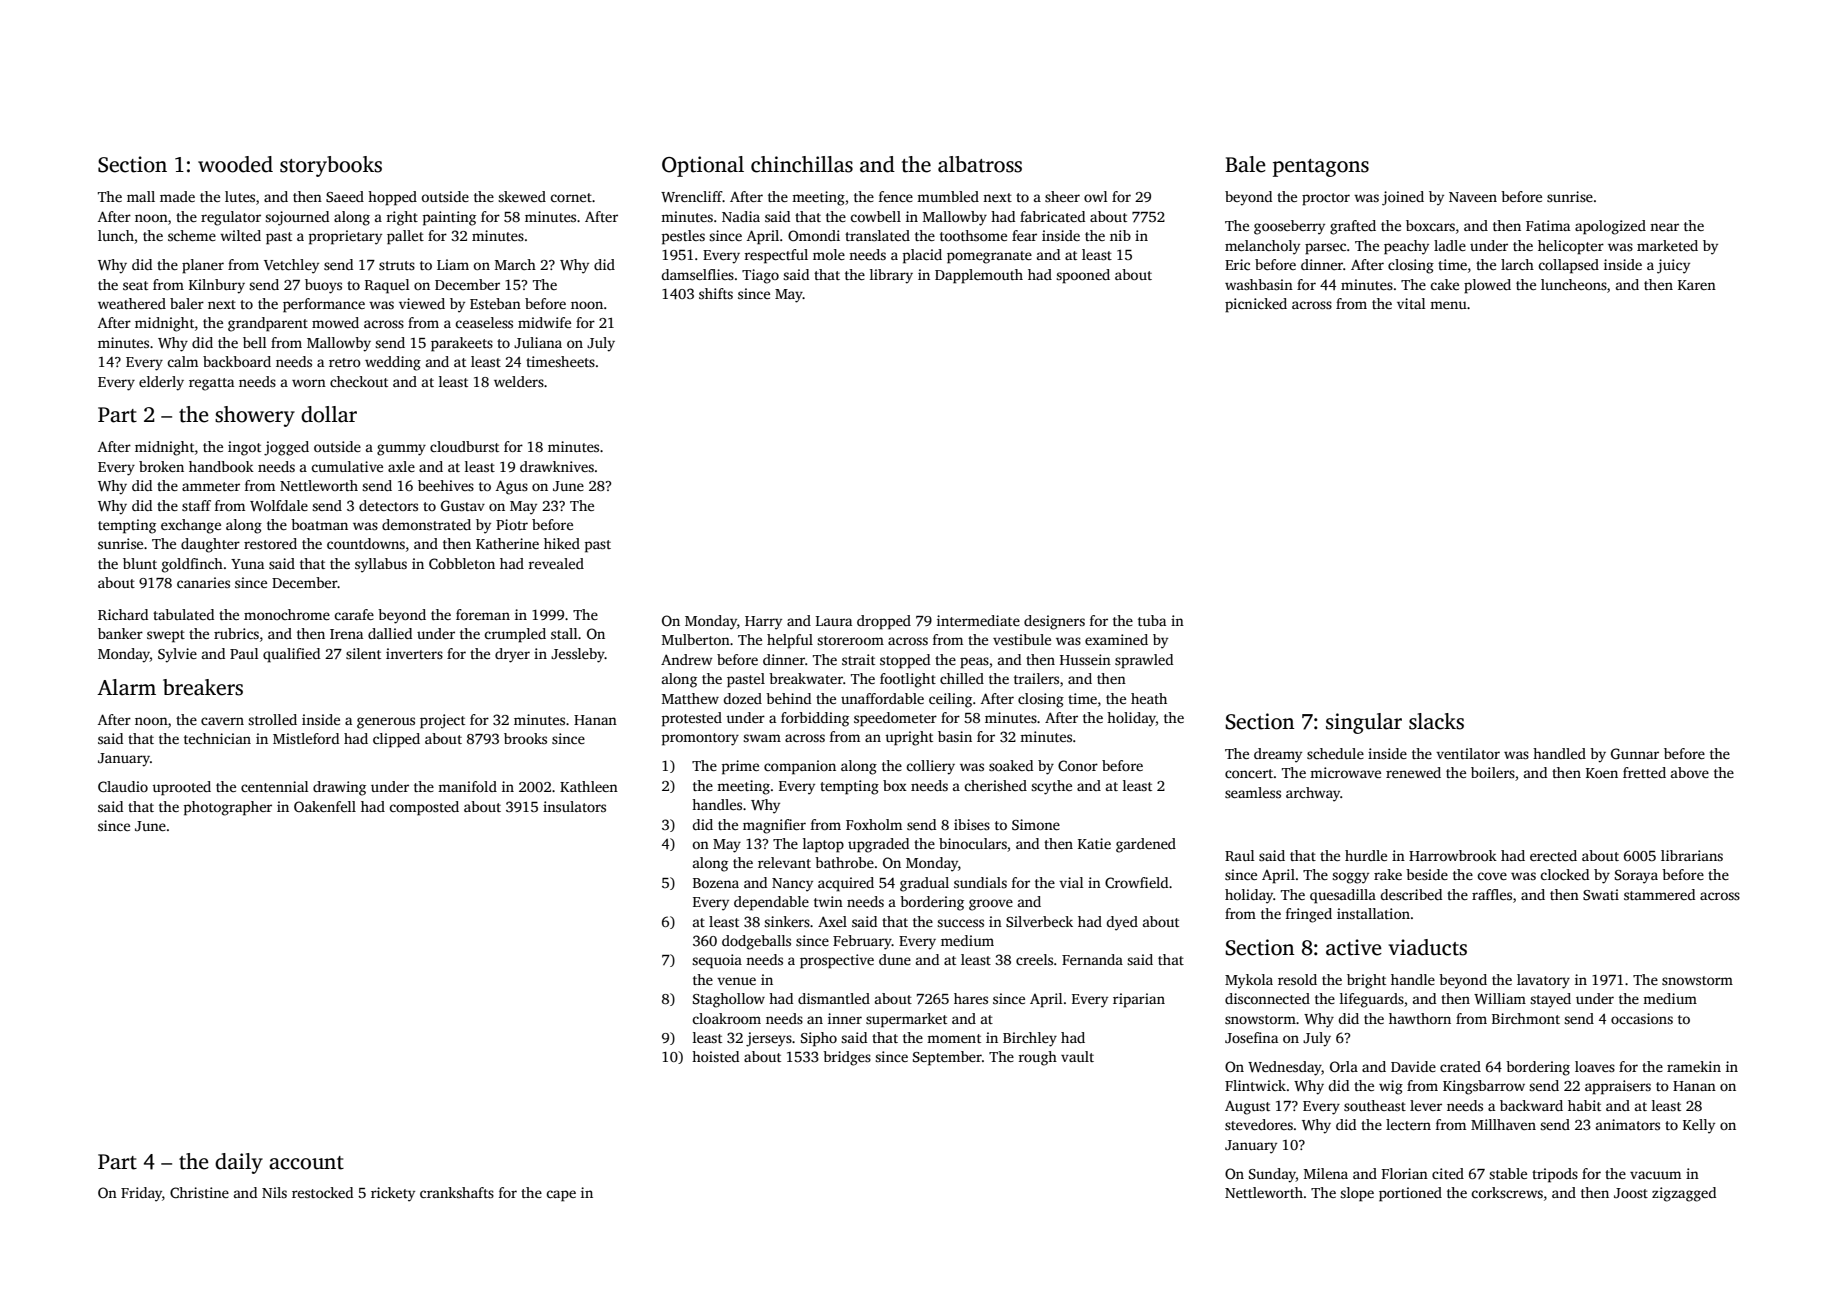 The width and height of the document is (1846, 1306). I want to click on library, so click(891, 276).
